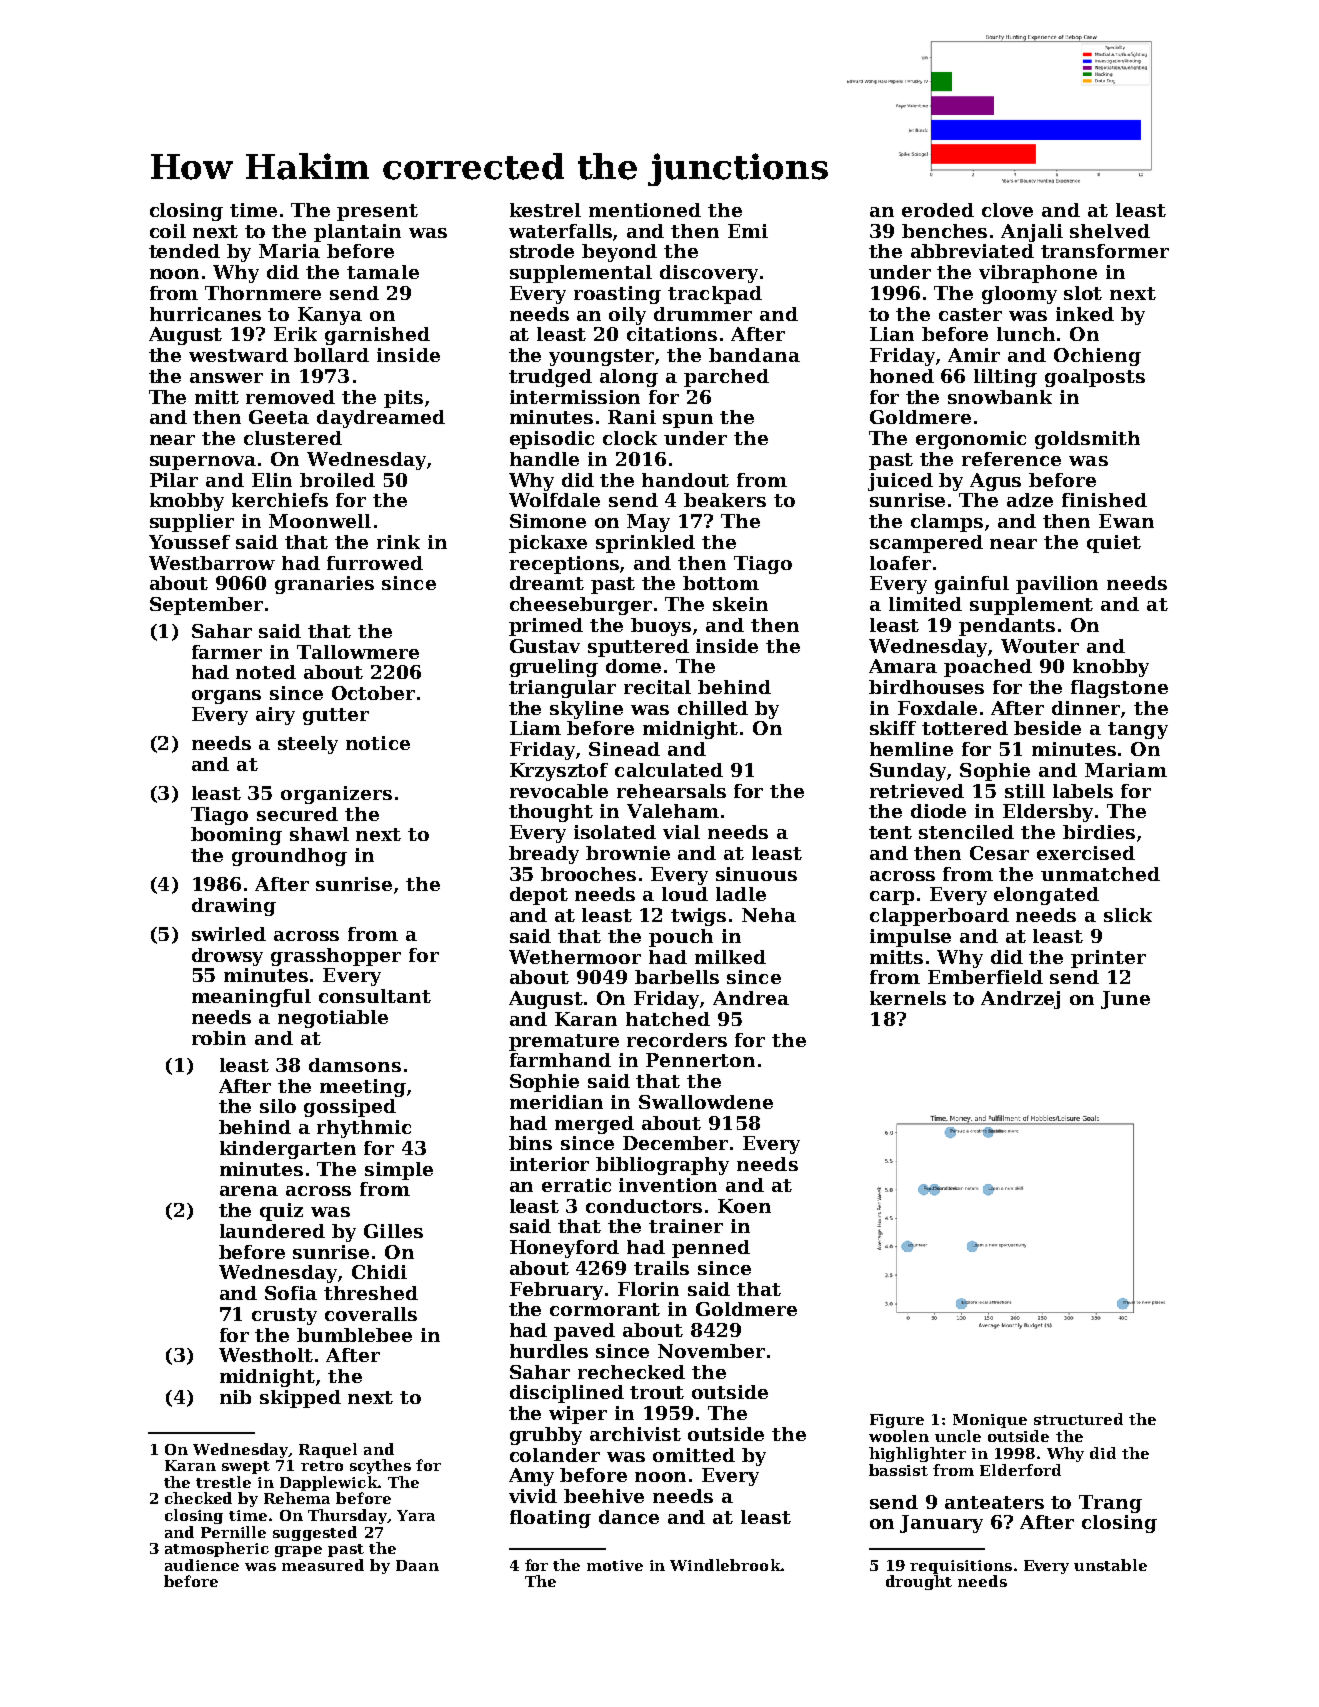 The height and width of the screenshot is (1707, 1319). Describe the element at coordinates (202, 1565) in the screenshot. I see `audience` at that location.
